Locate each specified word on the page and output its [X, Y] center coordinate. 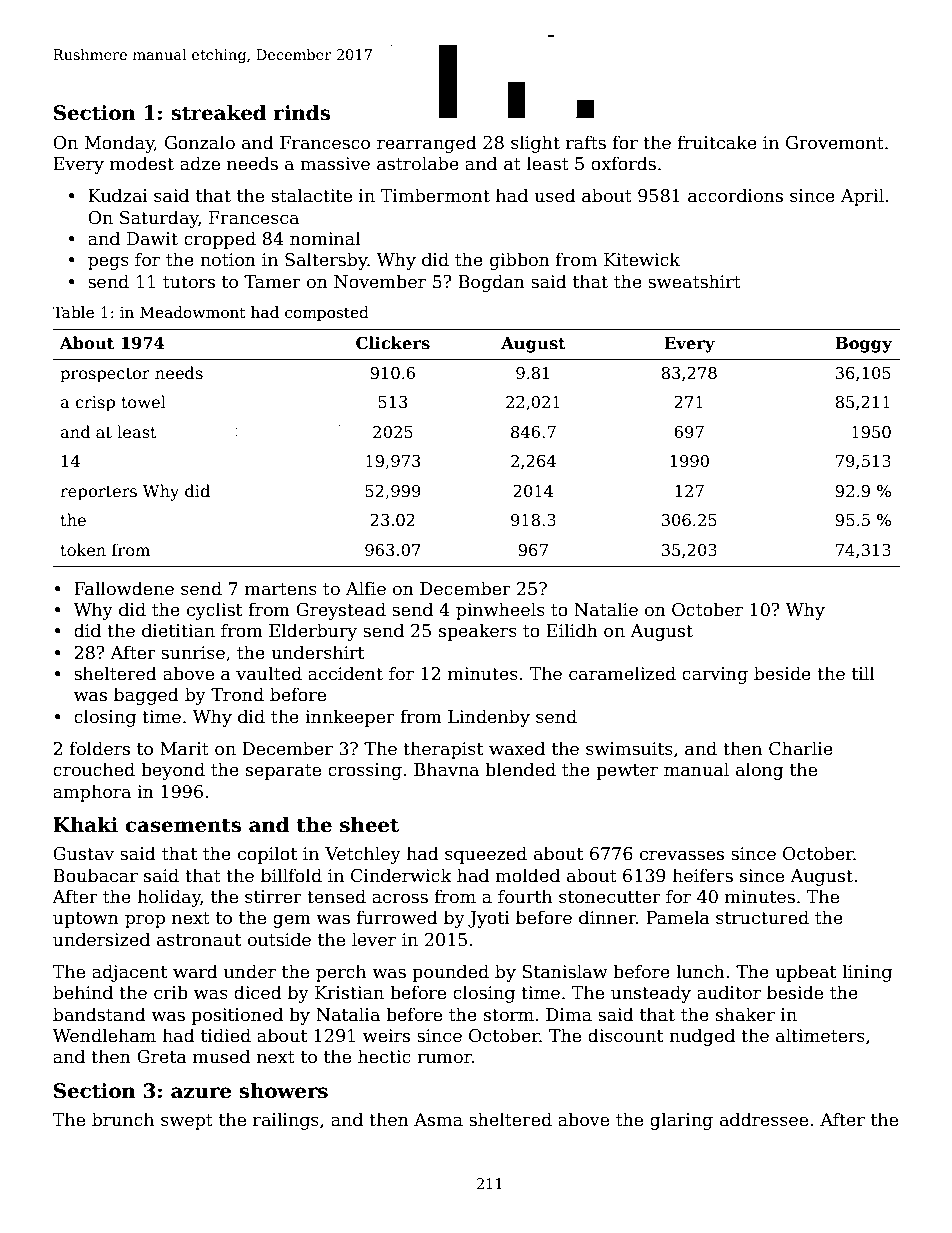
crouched [94, 769]
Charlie [801, 748]
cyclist [214, 611]
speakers [478, 632]
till [863, 673]
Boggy [863, 345]
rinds [302, 113]
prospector [105, 375]
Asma [438, 1120]
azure [201, 1093]
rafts [586, 142]
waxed [517, 748]
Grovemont [835, 143]
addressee [764, 1119]
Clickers [393, 343]
